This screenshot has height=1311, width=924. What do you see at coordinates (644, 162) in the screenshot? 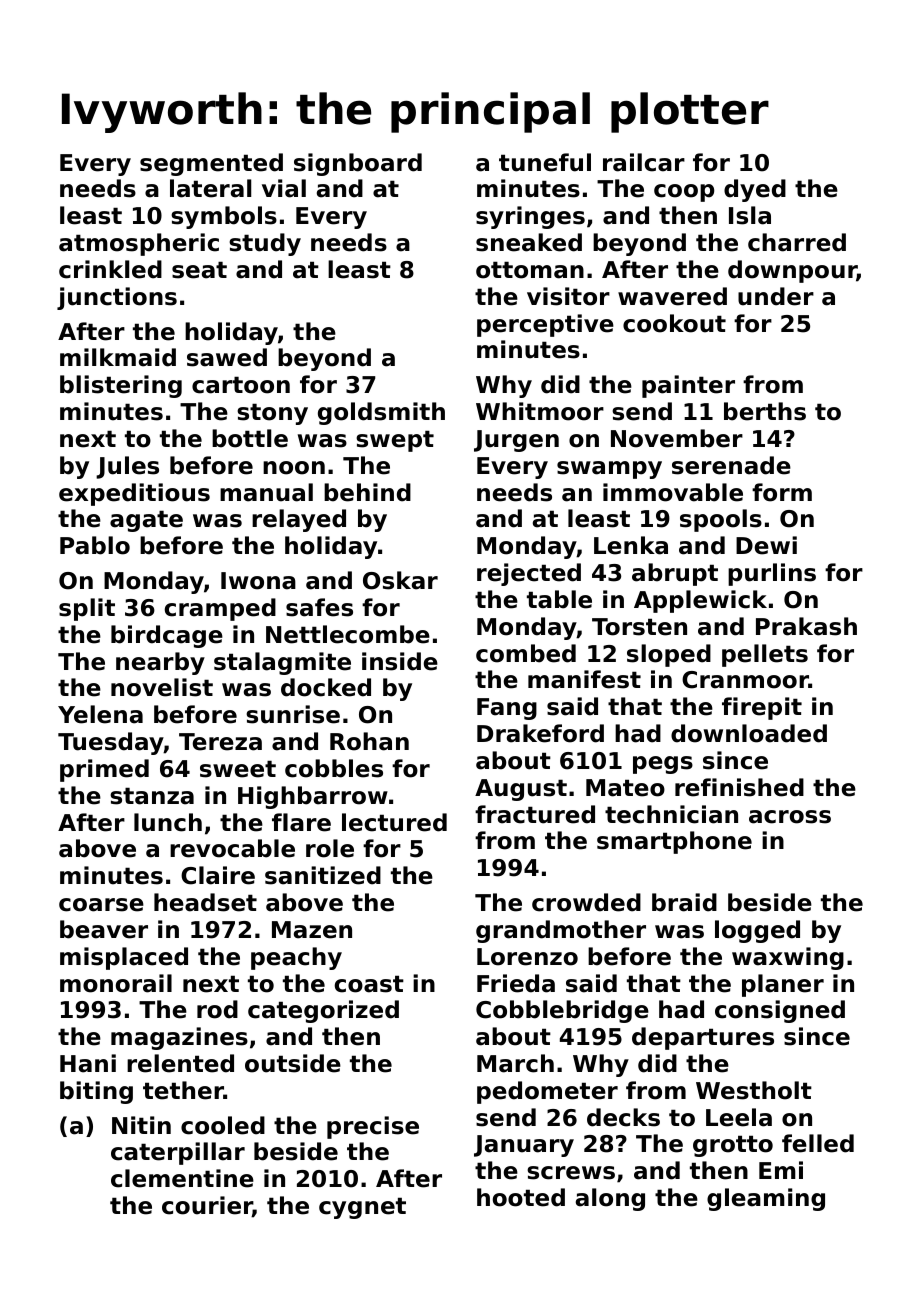
I see `railcar` at bounding box center [644, 162].
